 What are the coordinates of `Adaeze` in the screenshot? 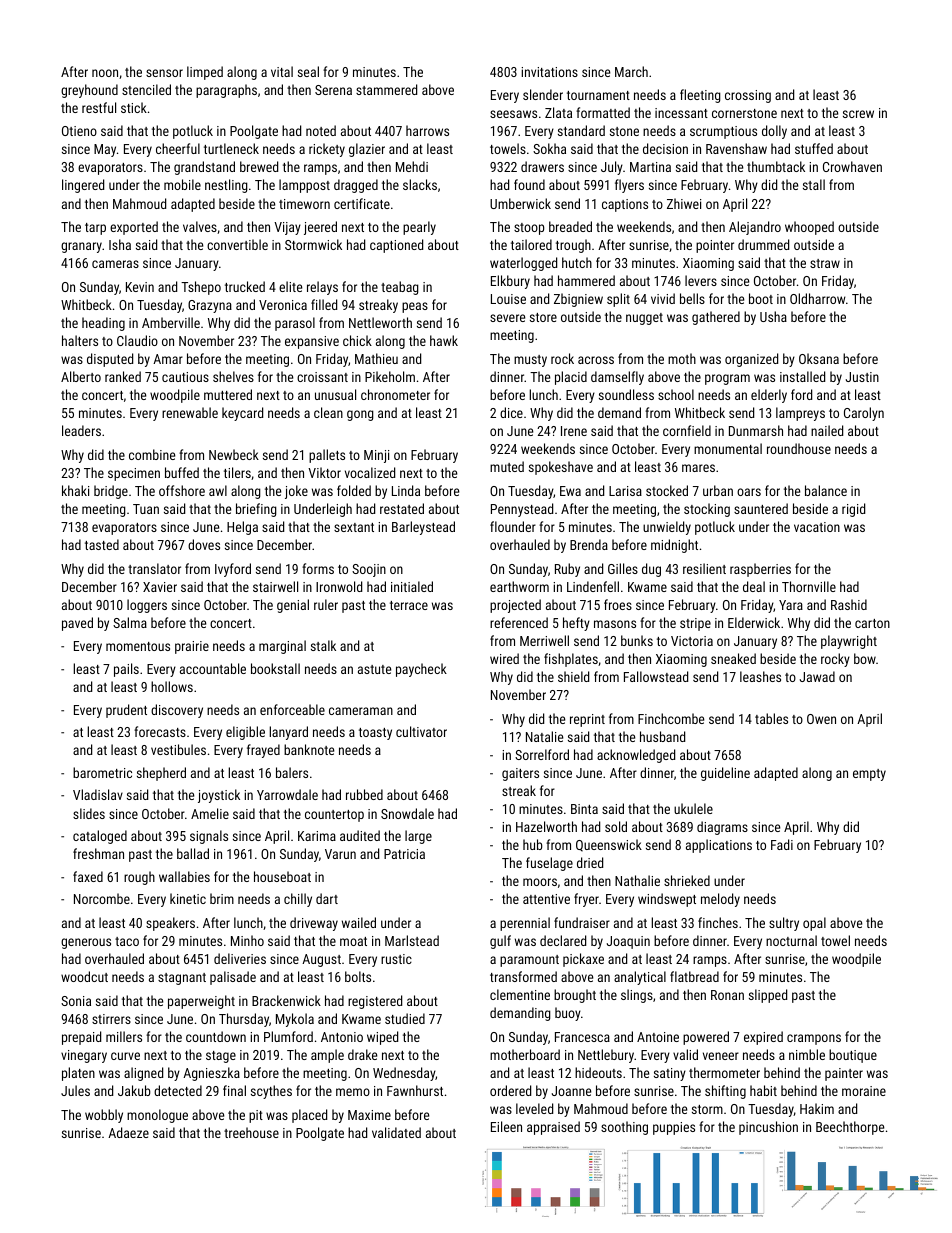 It's located at (128, 1132).
